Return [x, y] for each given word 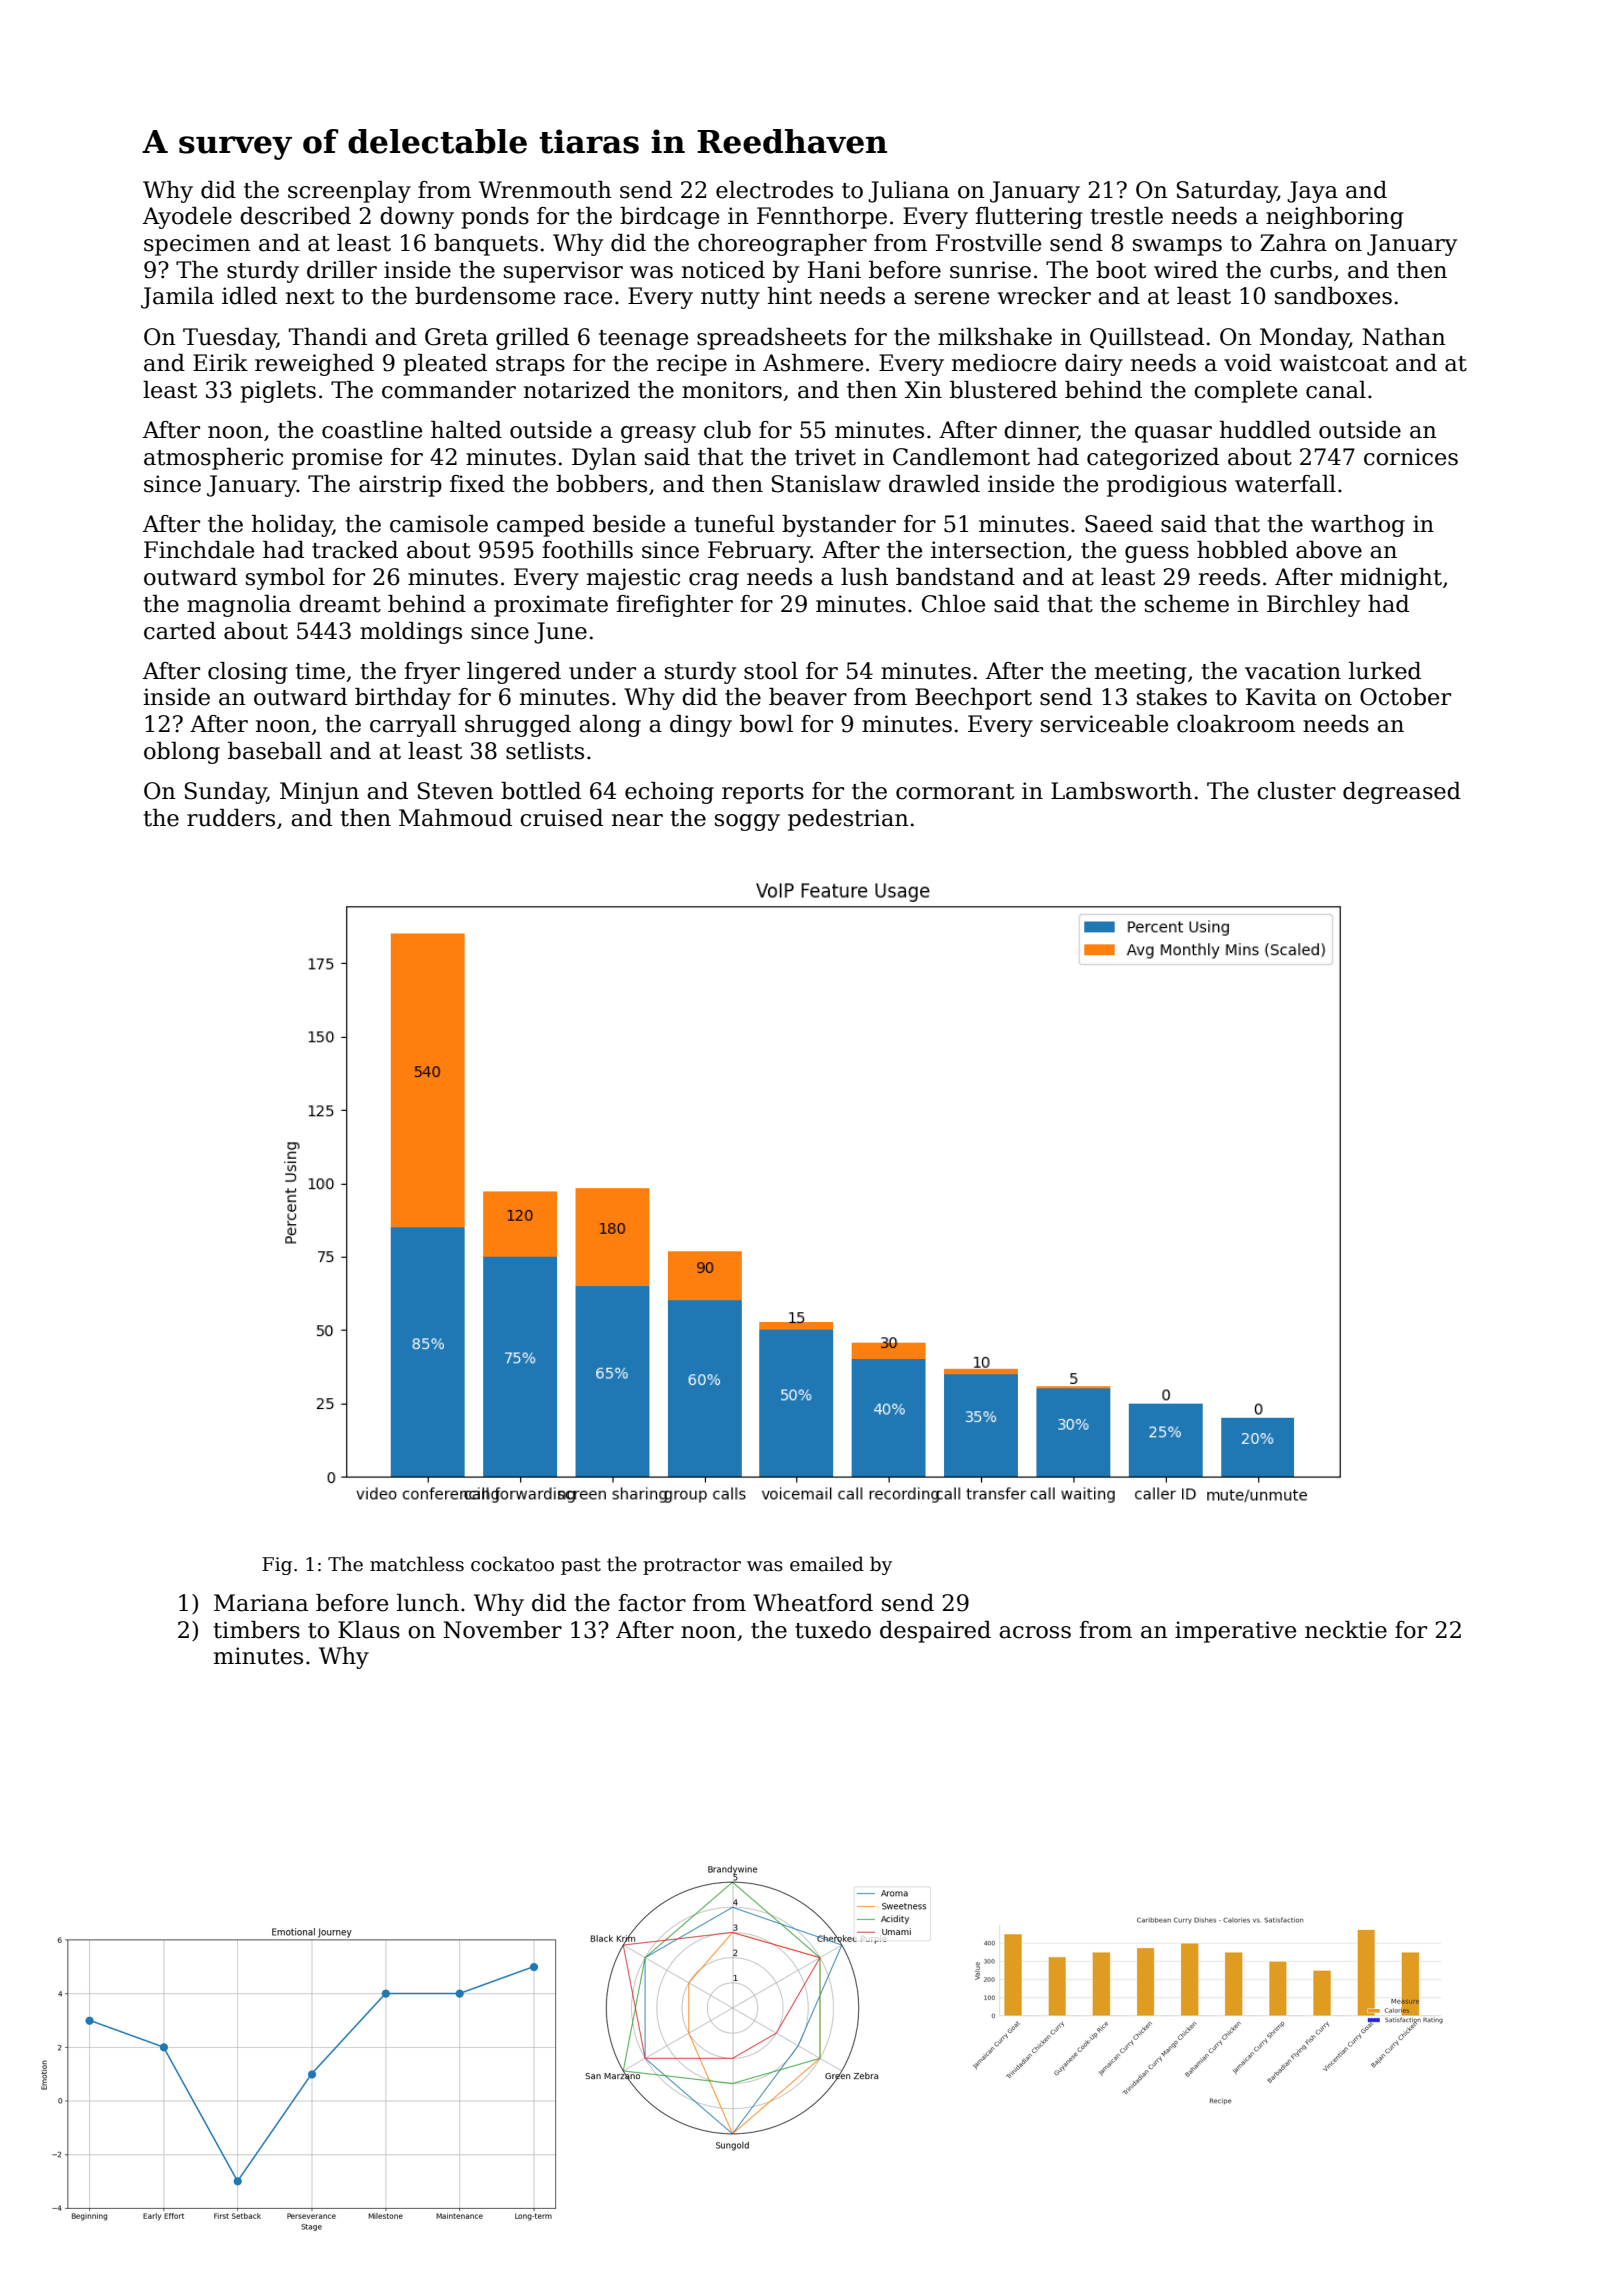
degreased [1402, 793]
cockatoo [512, 1564]
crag [714, 581]
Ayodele [187, 218]
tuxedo [833, 1630]
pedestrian [848, 820]
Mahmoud [455, 818]
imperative [1235, 1632]
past [581, 1566]
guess [1157, 554]
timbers [257, 1630]
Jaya [1312, 192]
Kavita [1281, 697]
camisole [439, 524]
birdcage [669, 218]
